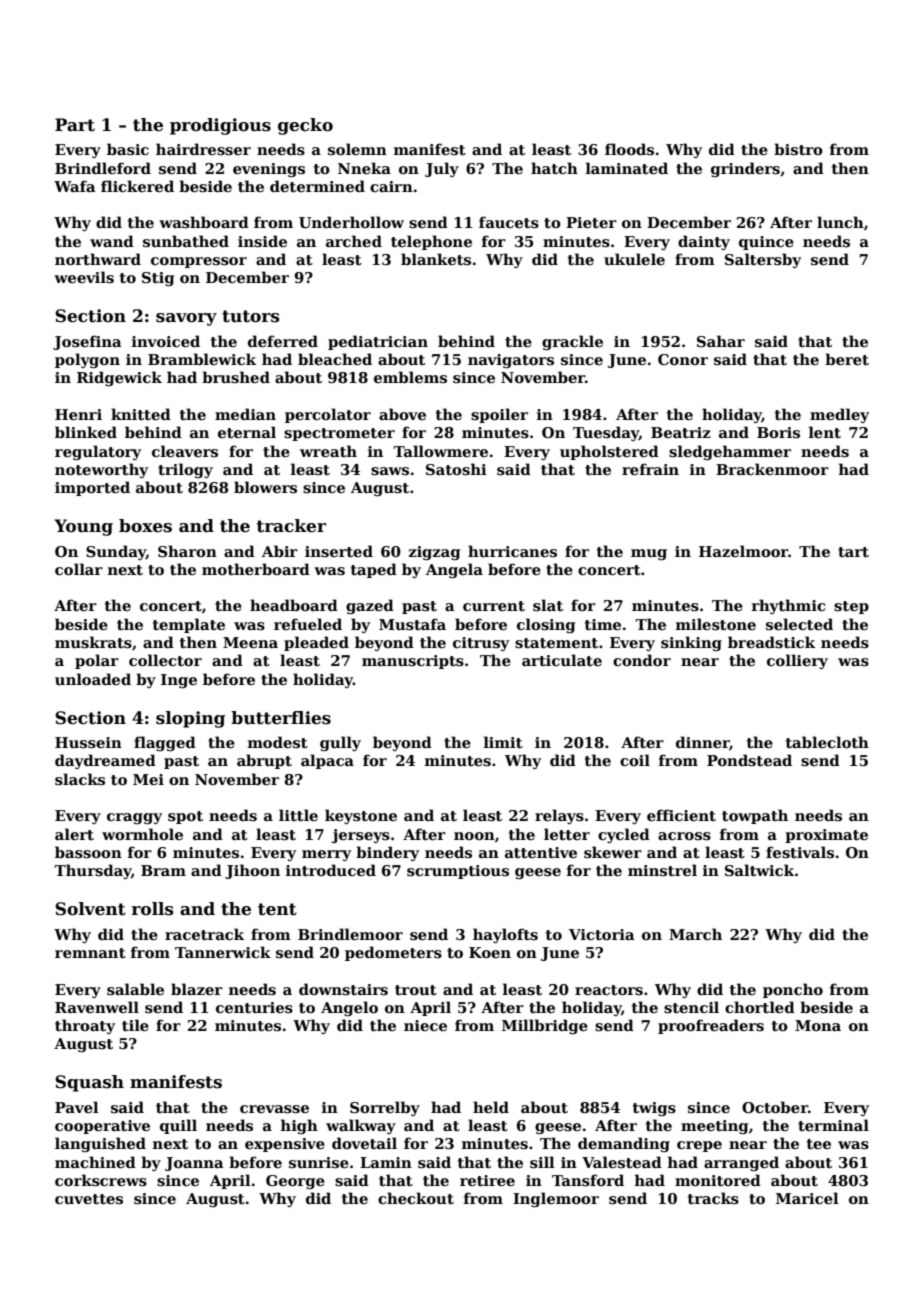 The image size is (924, 1308). Describe the element at coordinates (340, 743) in the page. I see `gully` at that location.
